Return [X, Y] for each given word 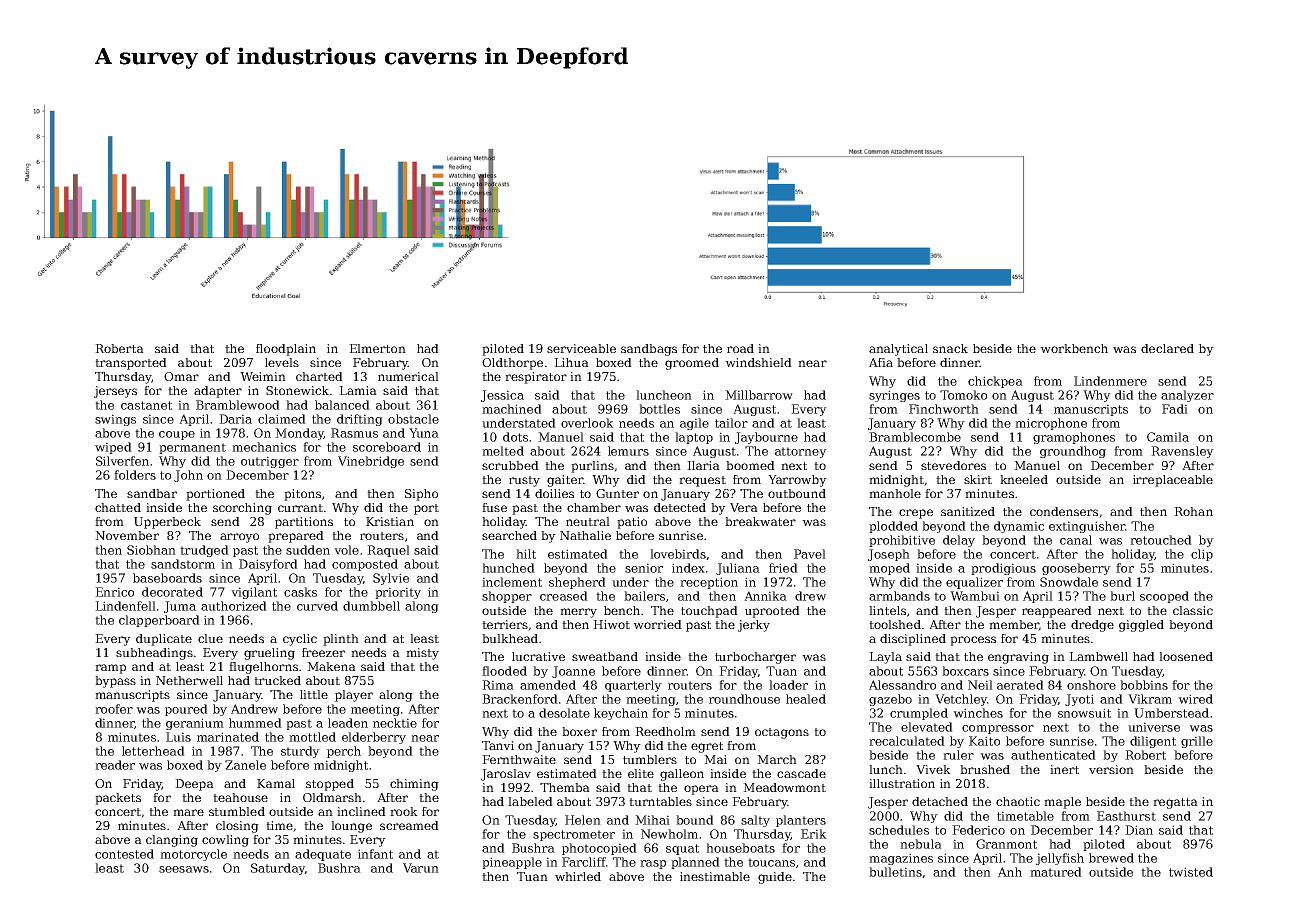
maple [1062, 803]
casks [300, 592]
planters [801, 821]
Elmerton [377, 348]
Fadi [1175, 409]
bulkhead [510, 638]
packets [118, 799]
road [740, 348]
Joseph [889, 555]
